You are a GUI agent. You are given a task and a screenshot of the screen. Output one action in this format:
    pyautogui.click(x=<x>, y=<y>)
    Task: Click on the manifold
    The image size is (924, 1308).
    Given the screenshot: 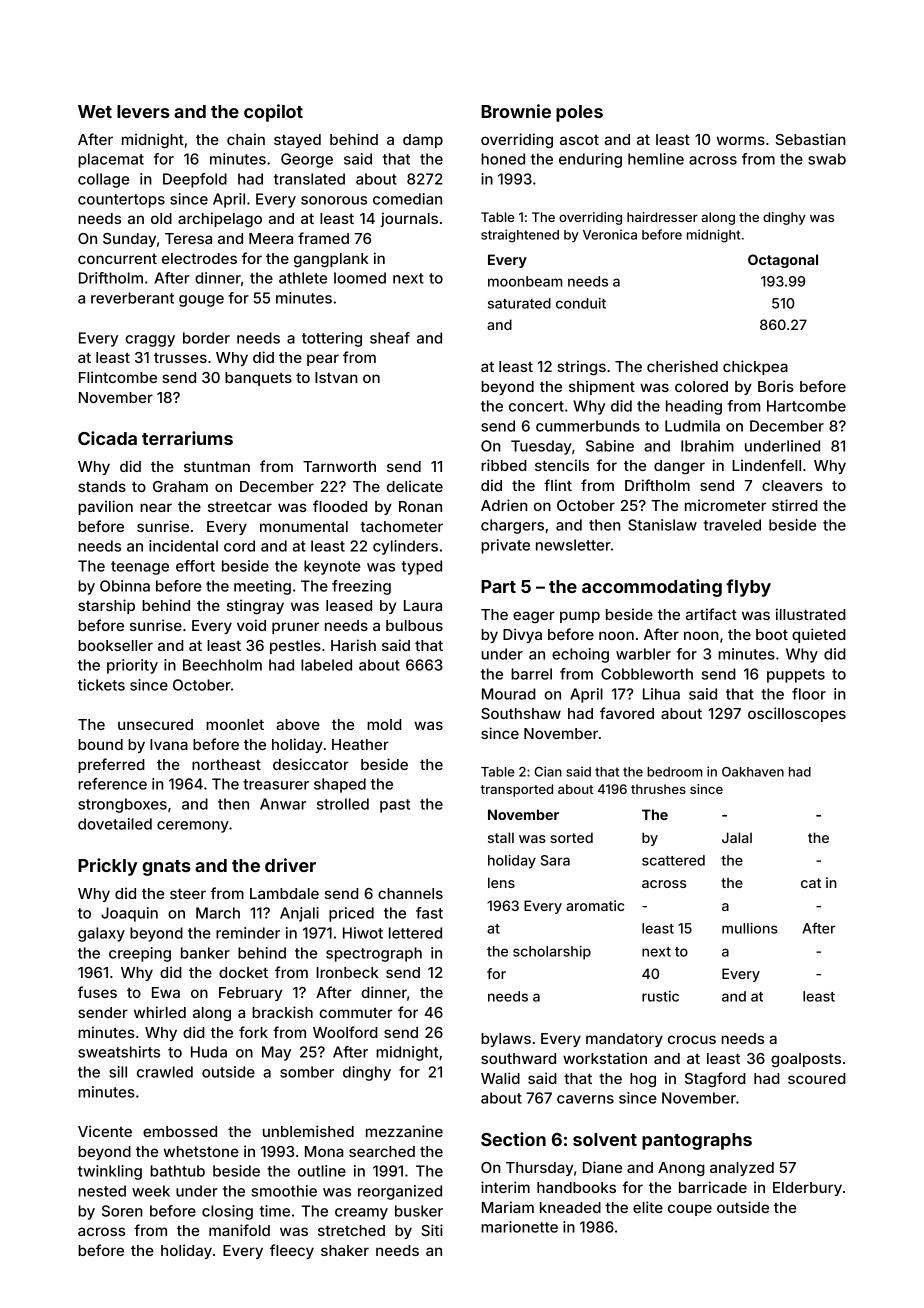 What is the action you would take?
    pyautogui.click(x=239, y=1230)
